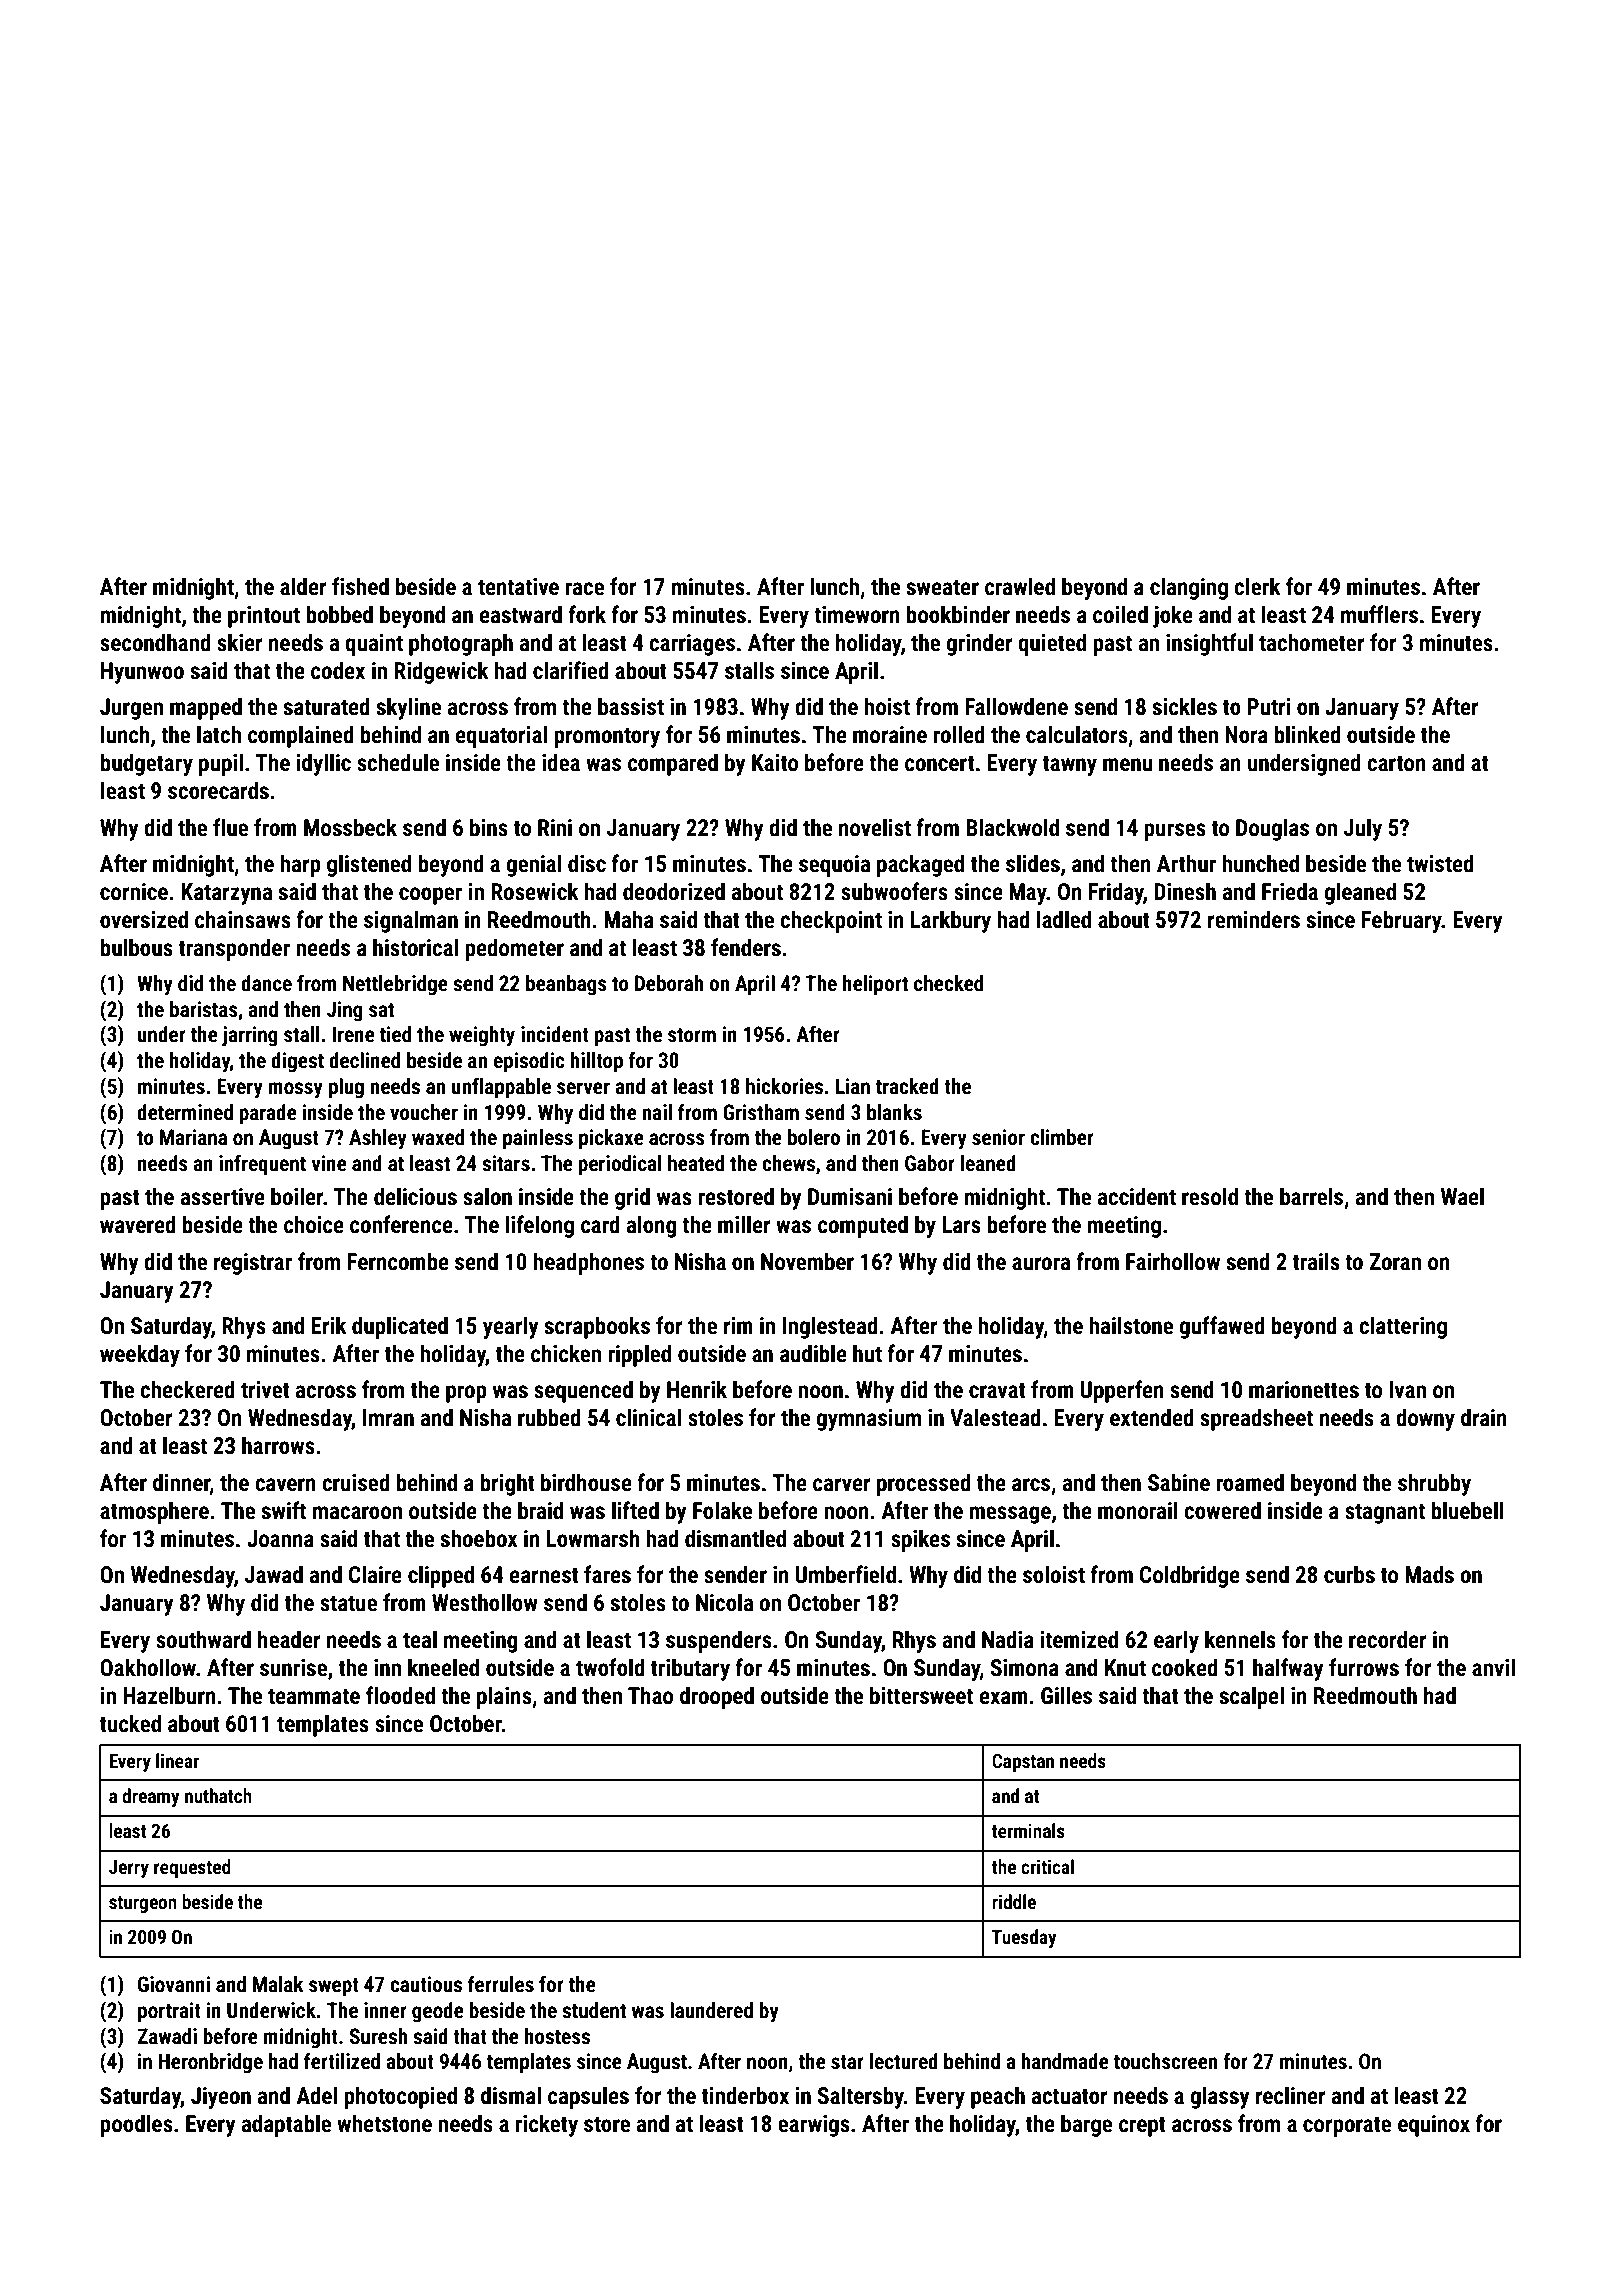  Describe the element at coordinates (692, 645) in the document. I see `carriages` at that location.
